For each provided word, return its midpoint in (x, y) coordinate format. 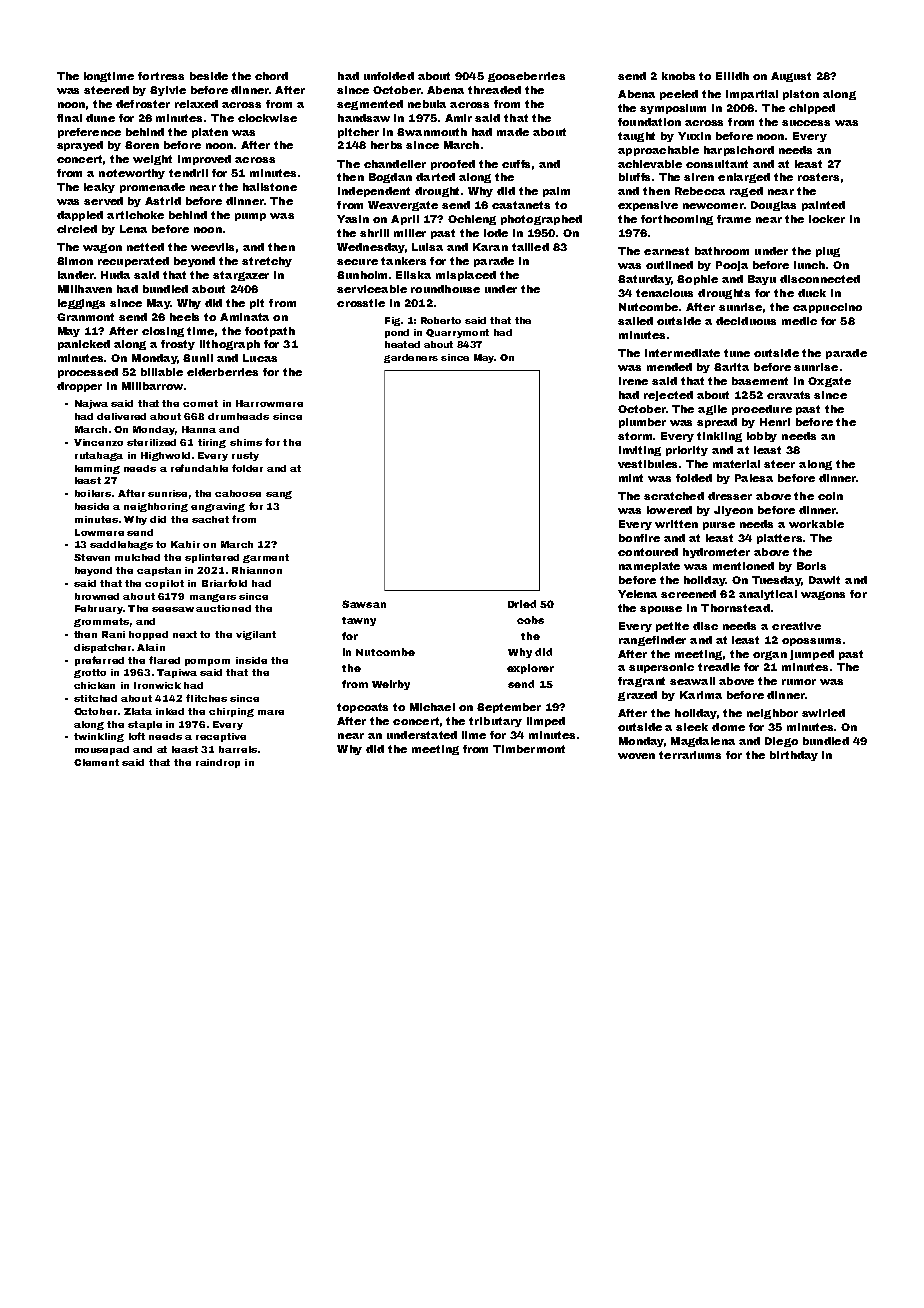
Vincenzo (98, 442)
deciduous (746, 321)
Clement (96, 762)
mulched (137, 557)
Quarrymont (457, 333)
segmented (370, 105)
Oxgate (829, 382)
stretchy (267, 262)
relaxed (196, 104)
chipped (812, 109)
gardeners (411, 358)
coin (830, 496)
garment (266, 558)
